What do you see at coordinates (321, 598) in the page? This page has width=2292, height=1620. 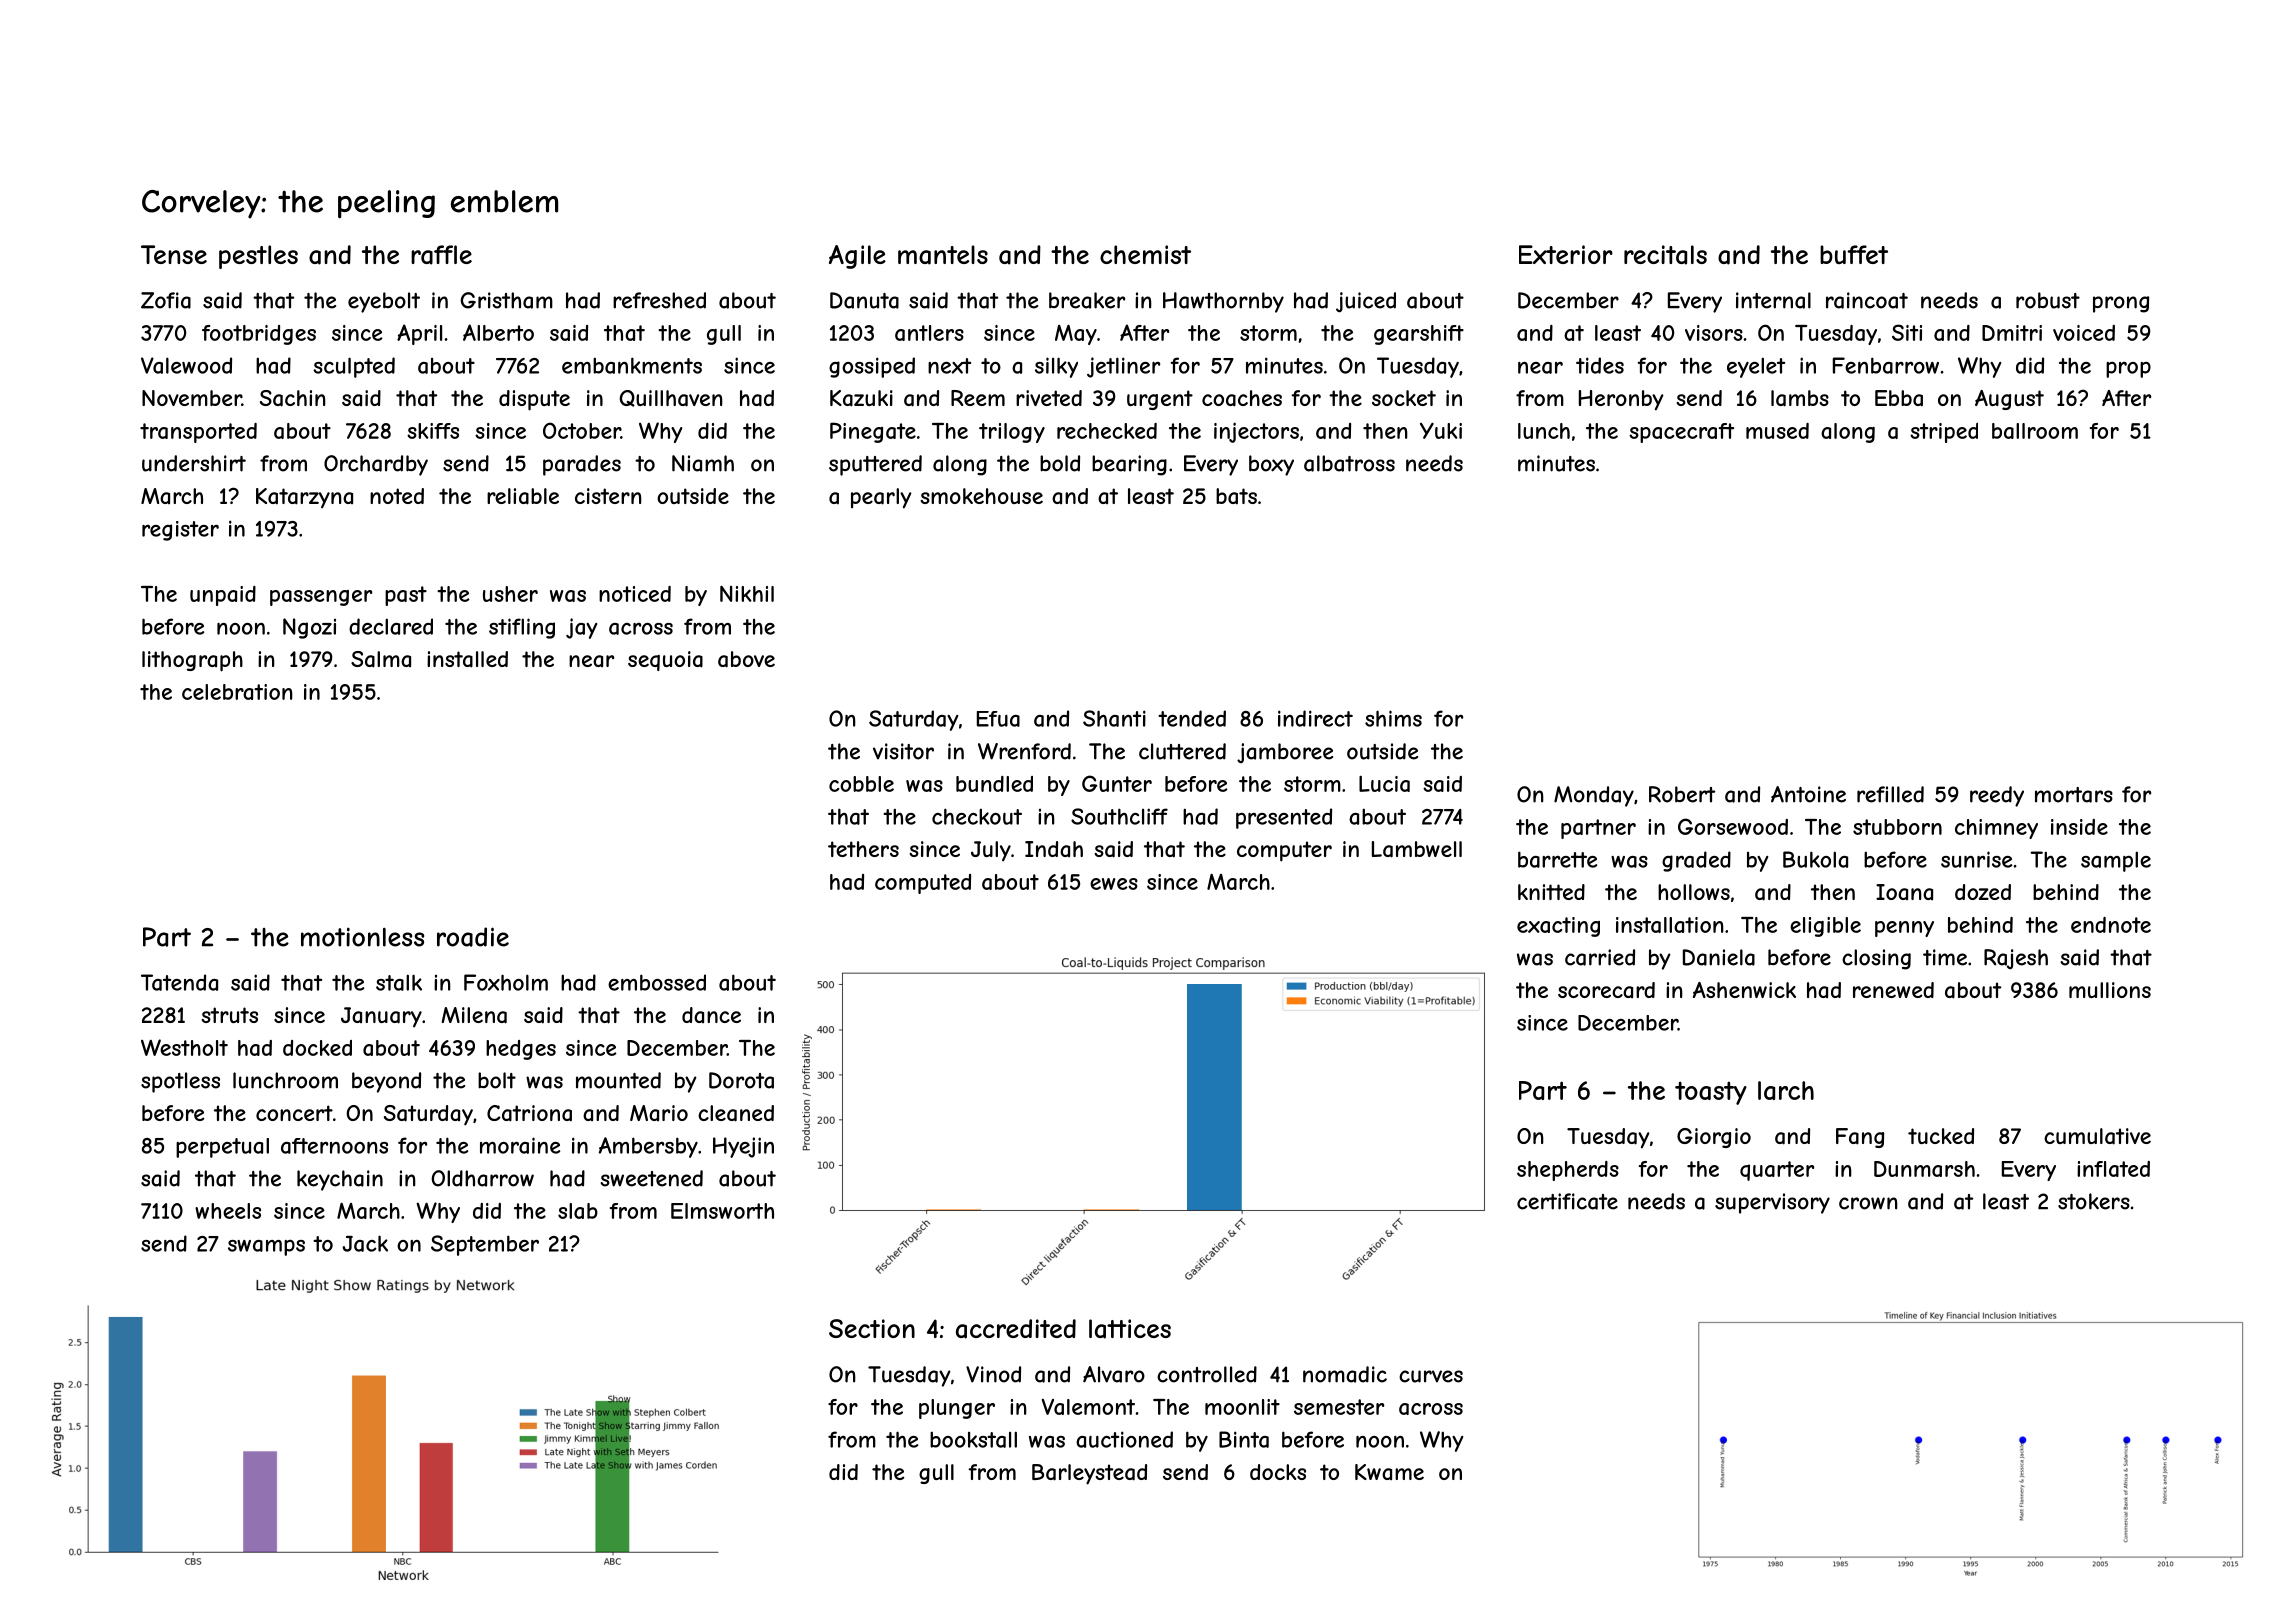 I see `passenger` at bounding box center [321, 598].
